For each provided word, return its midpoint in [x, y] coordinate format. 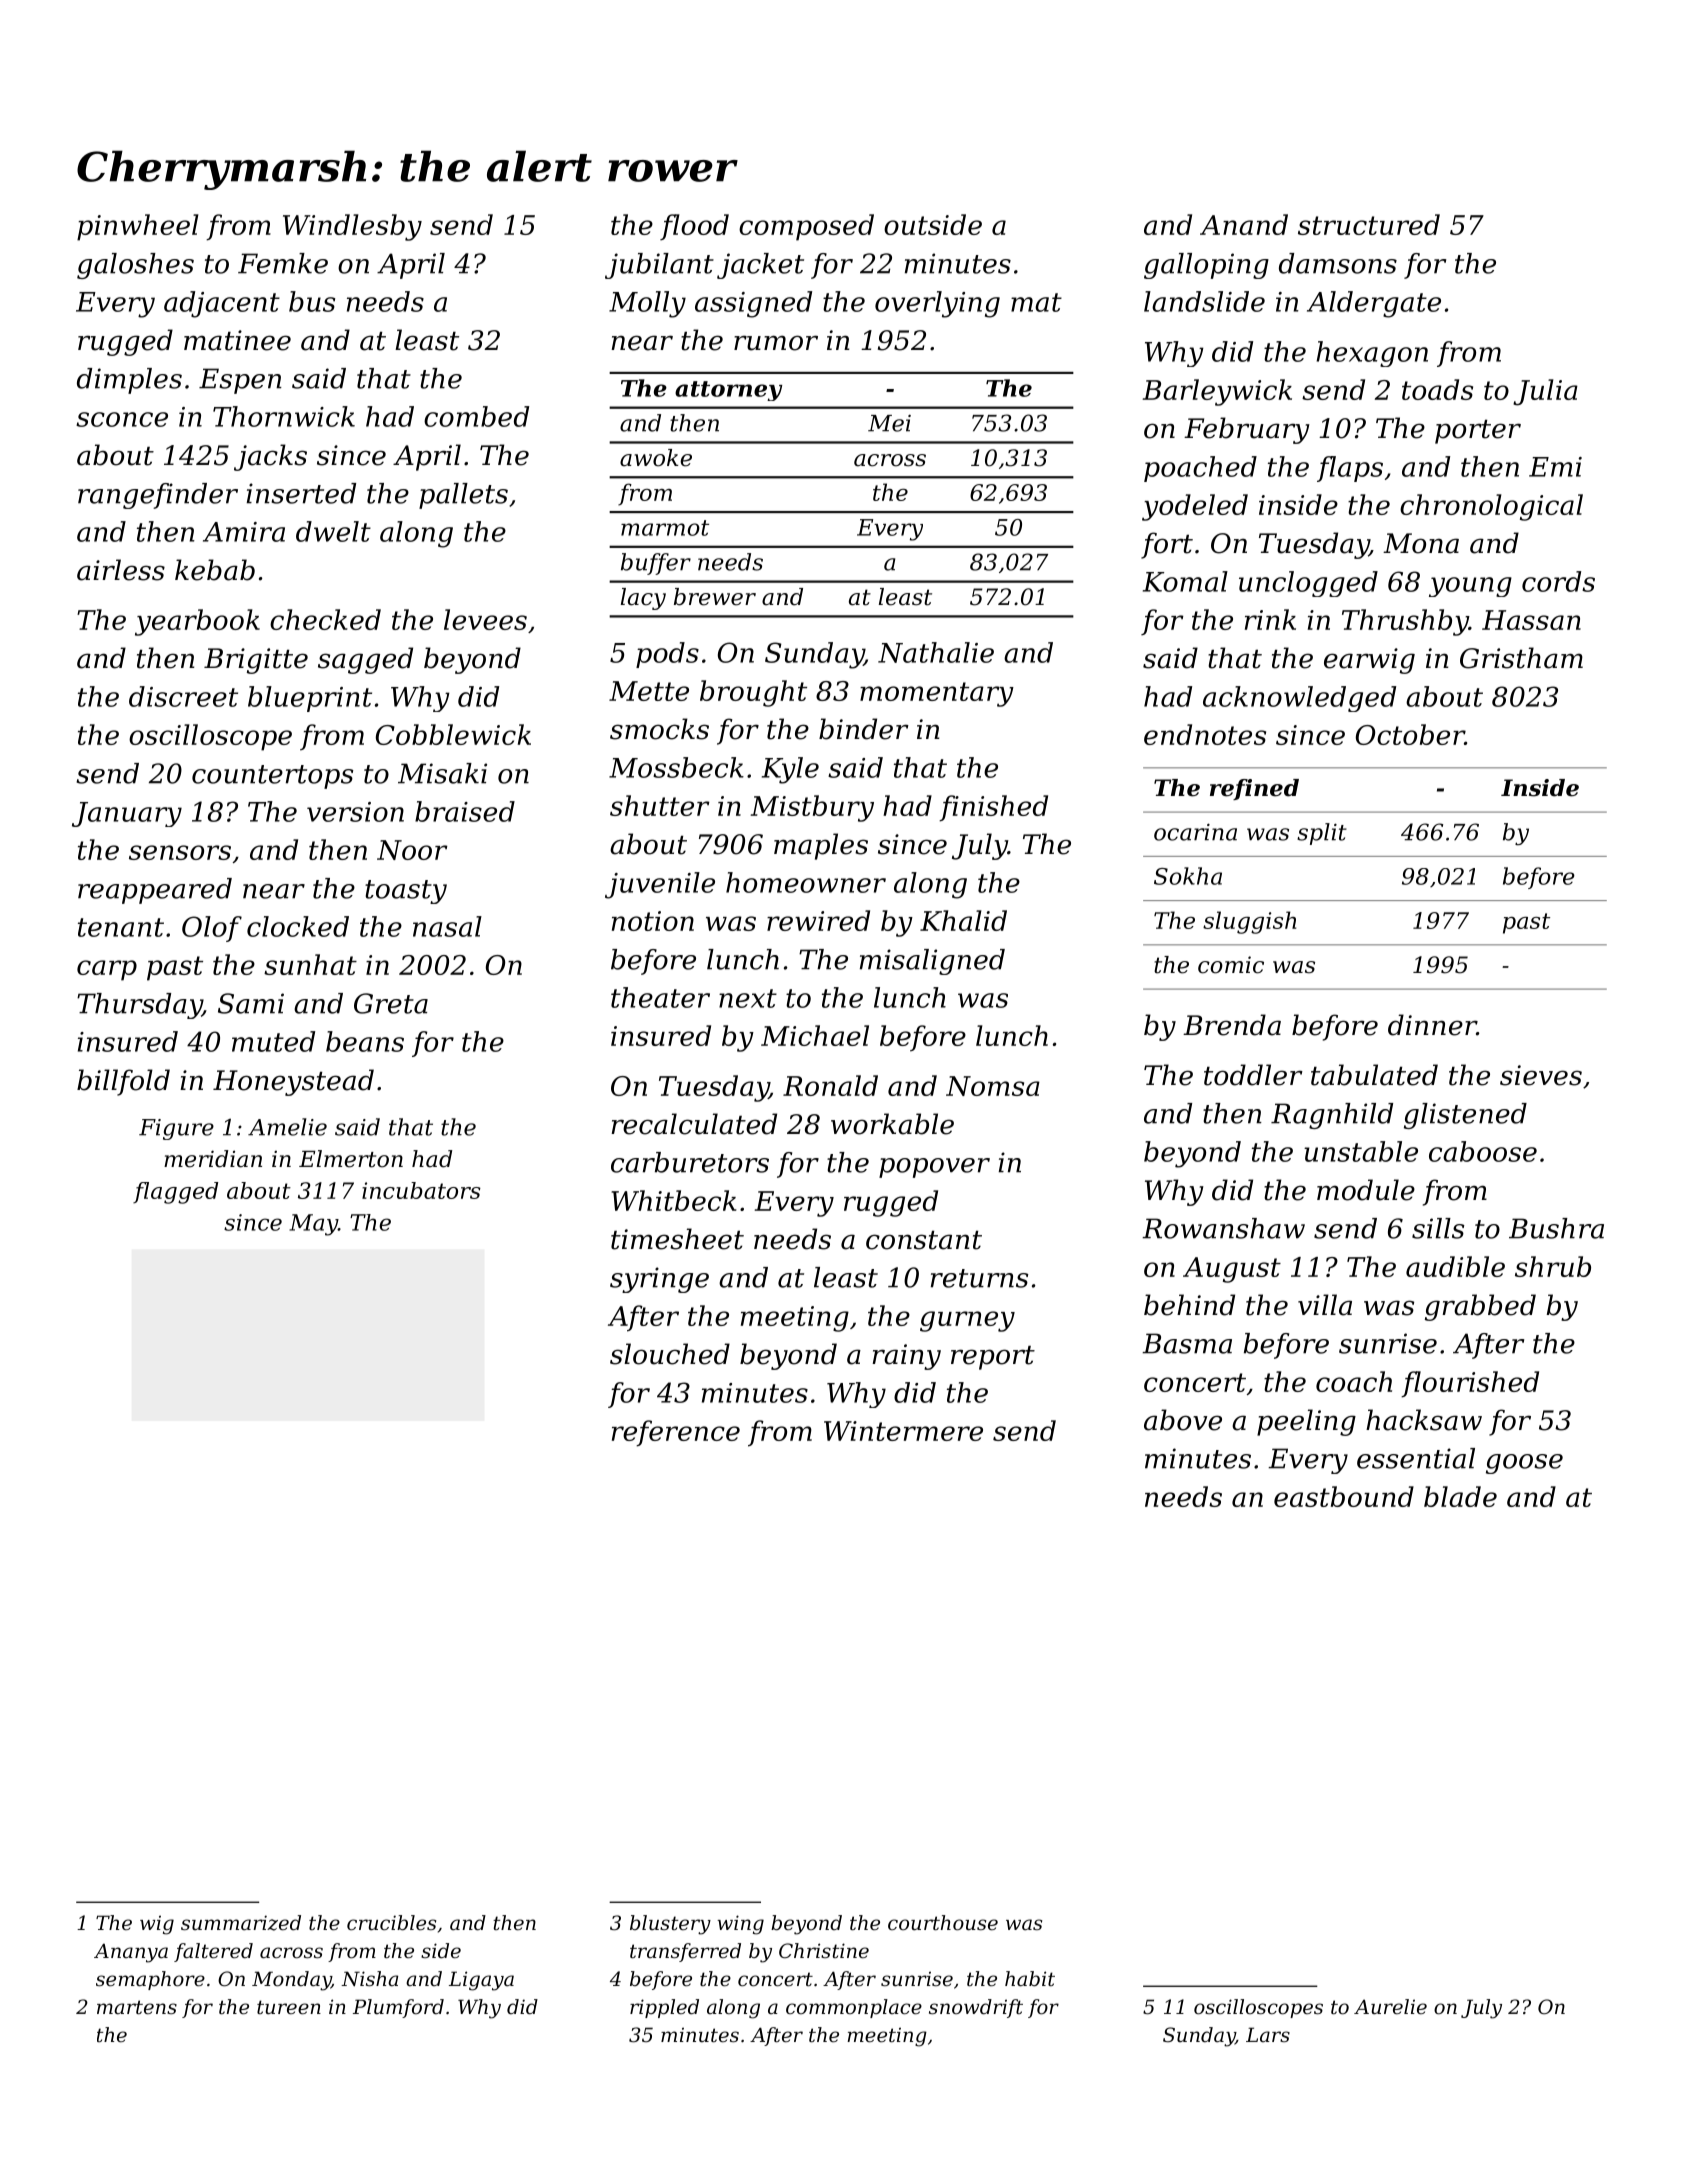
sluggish [1249, 922]
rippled [664, 2008]
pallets [463, 496]
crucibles [391, 1923]
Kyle [790, 770]
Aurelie [1390, 2007]
